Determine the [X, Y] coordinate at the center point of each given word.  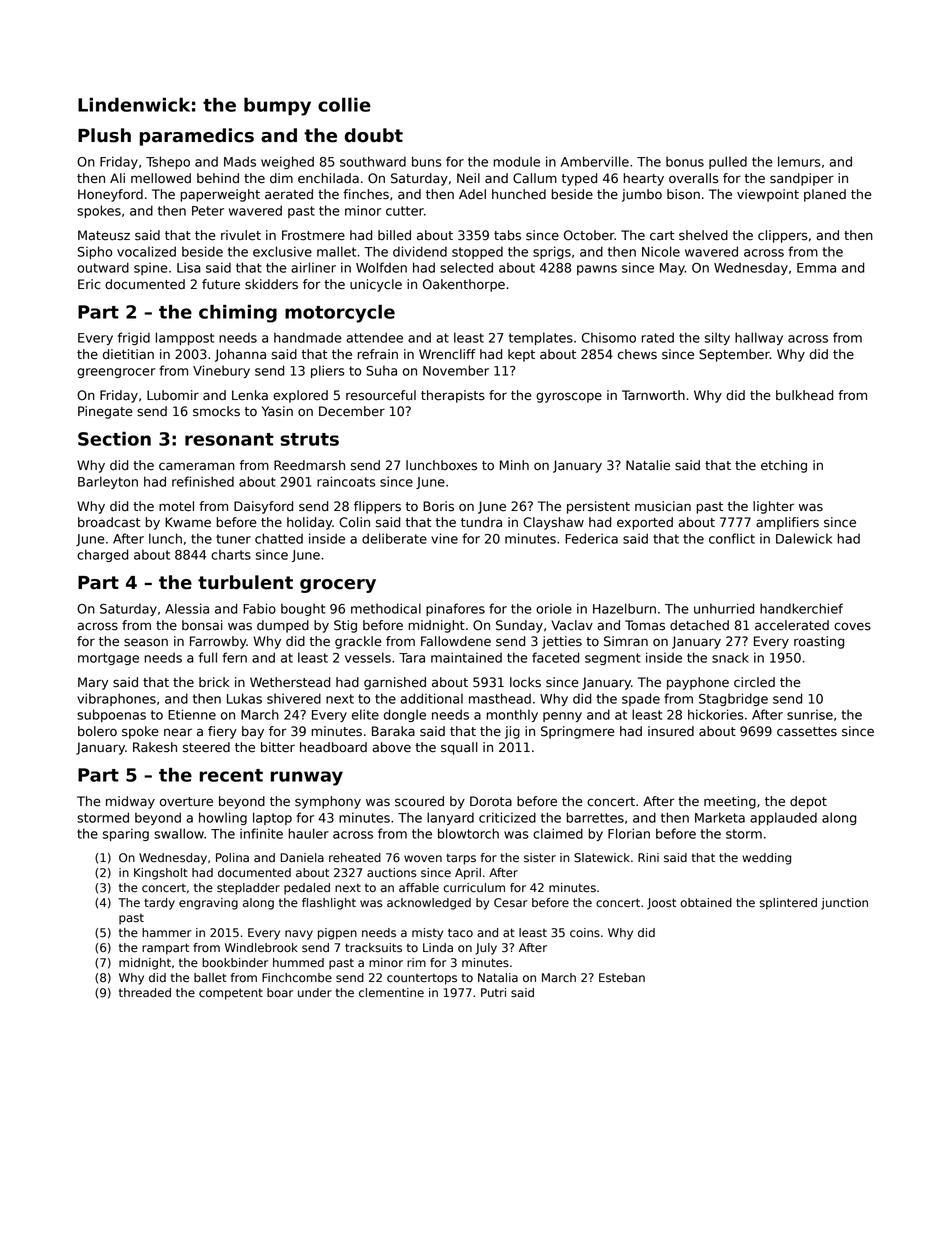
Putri [493, 993]
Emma [816, 268]
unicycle [376, 285]
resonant [229, 439]
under [315, 993]
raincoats [346, 481]
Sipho [95, 252]
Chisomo [609, 337]
